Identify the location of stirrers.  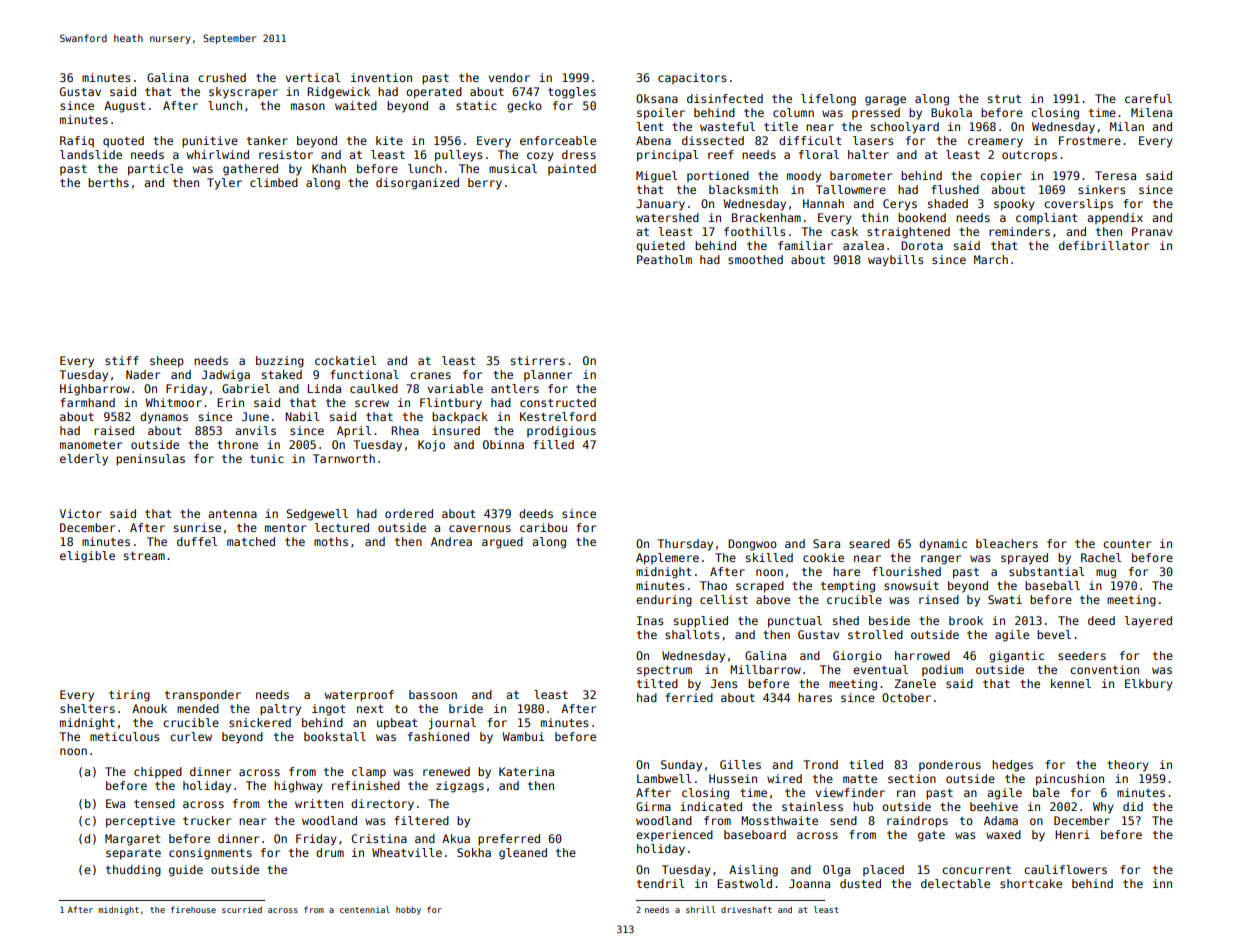
(538, 360).
